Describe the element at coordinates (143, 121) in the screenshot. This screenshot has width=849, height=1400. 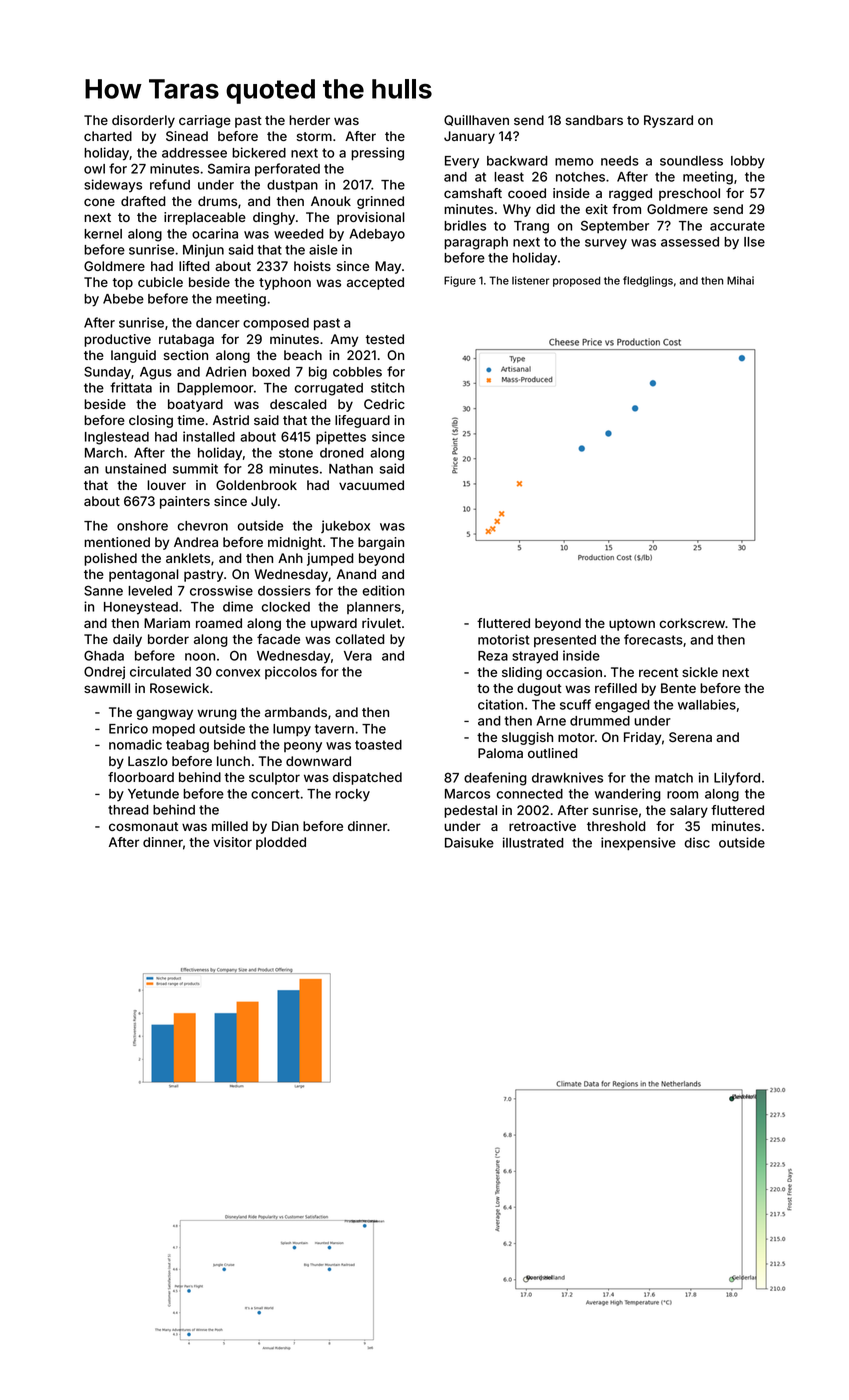
I see `disorderly` at that location.
